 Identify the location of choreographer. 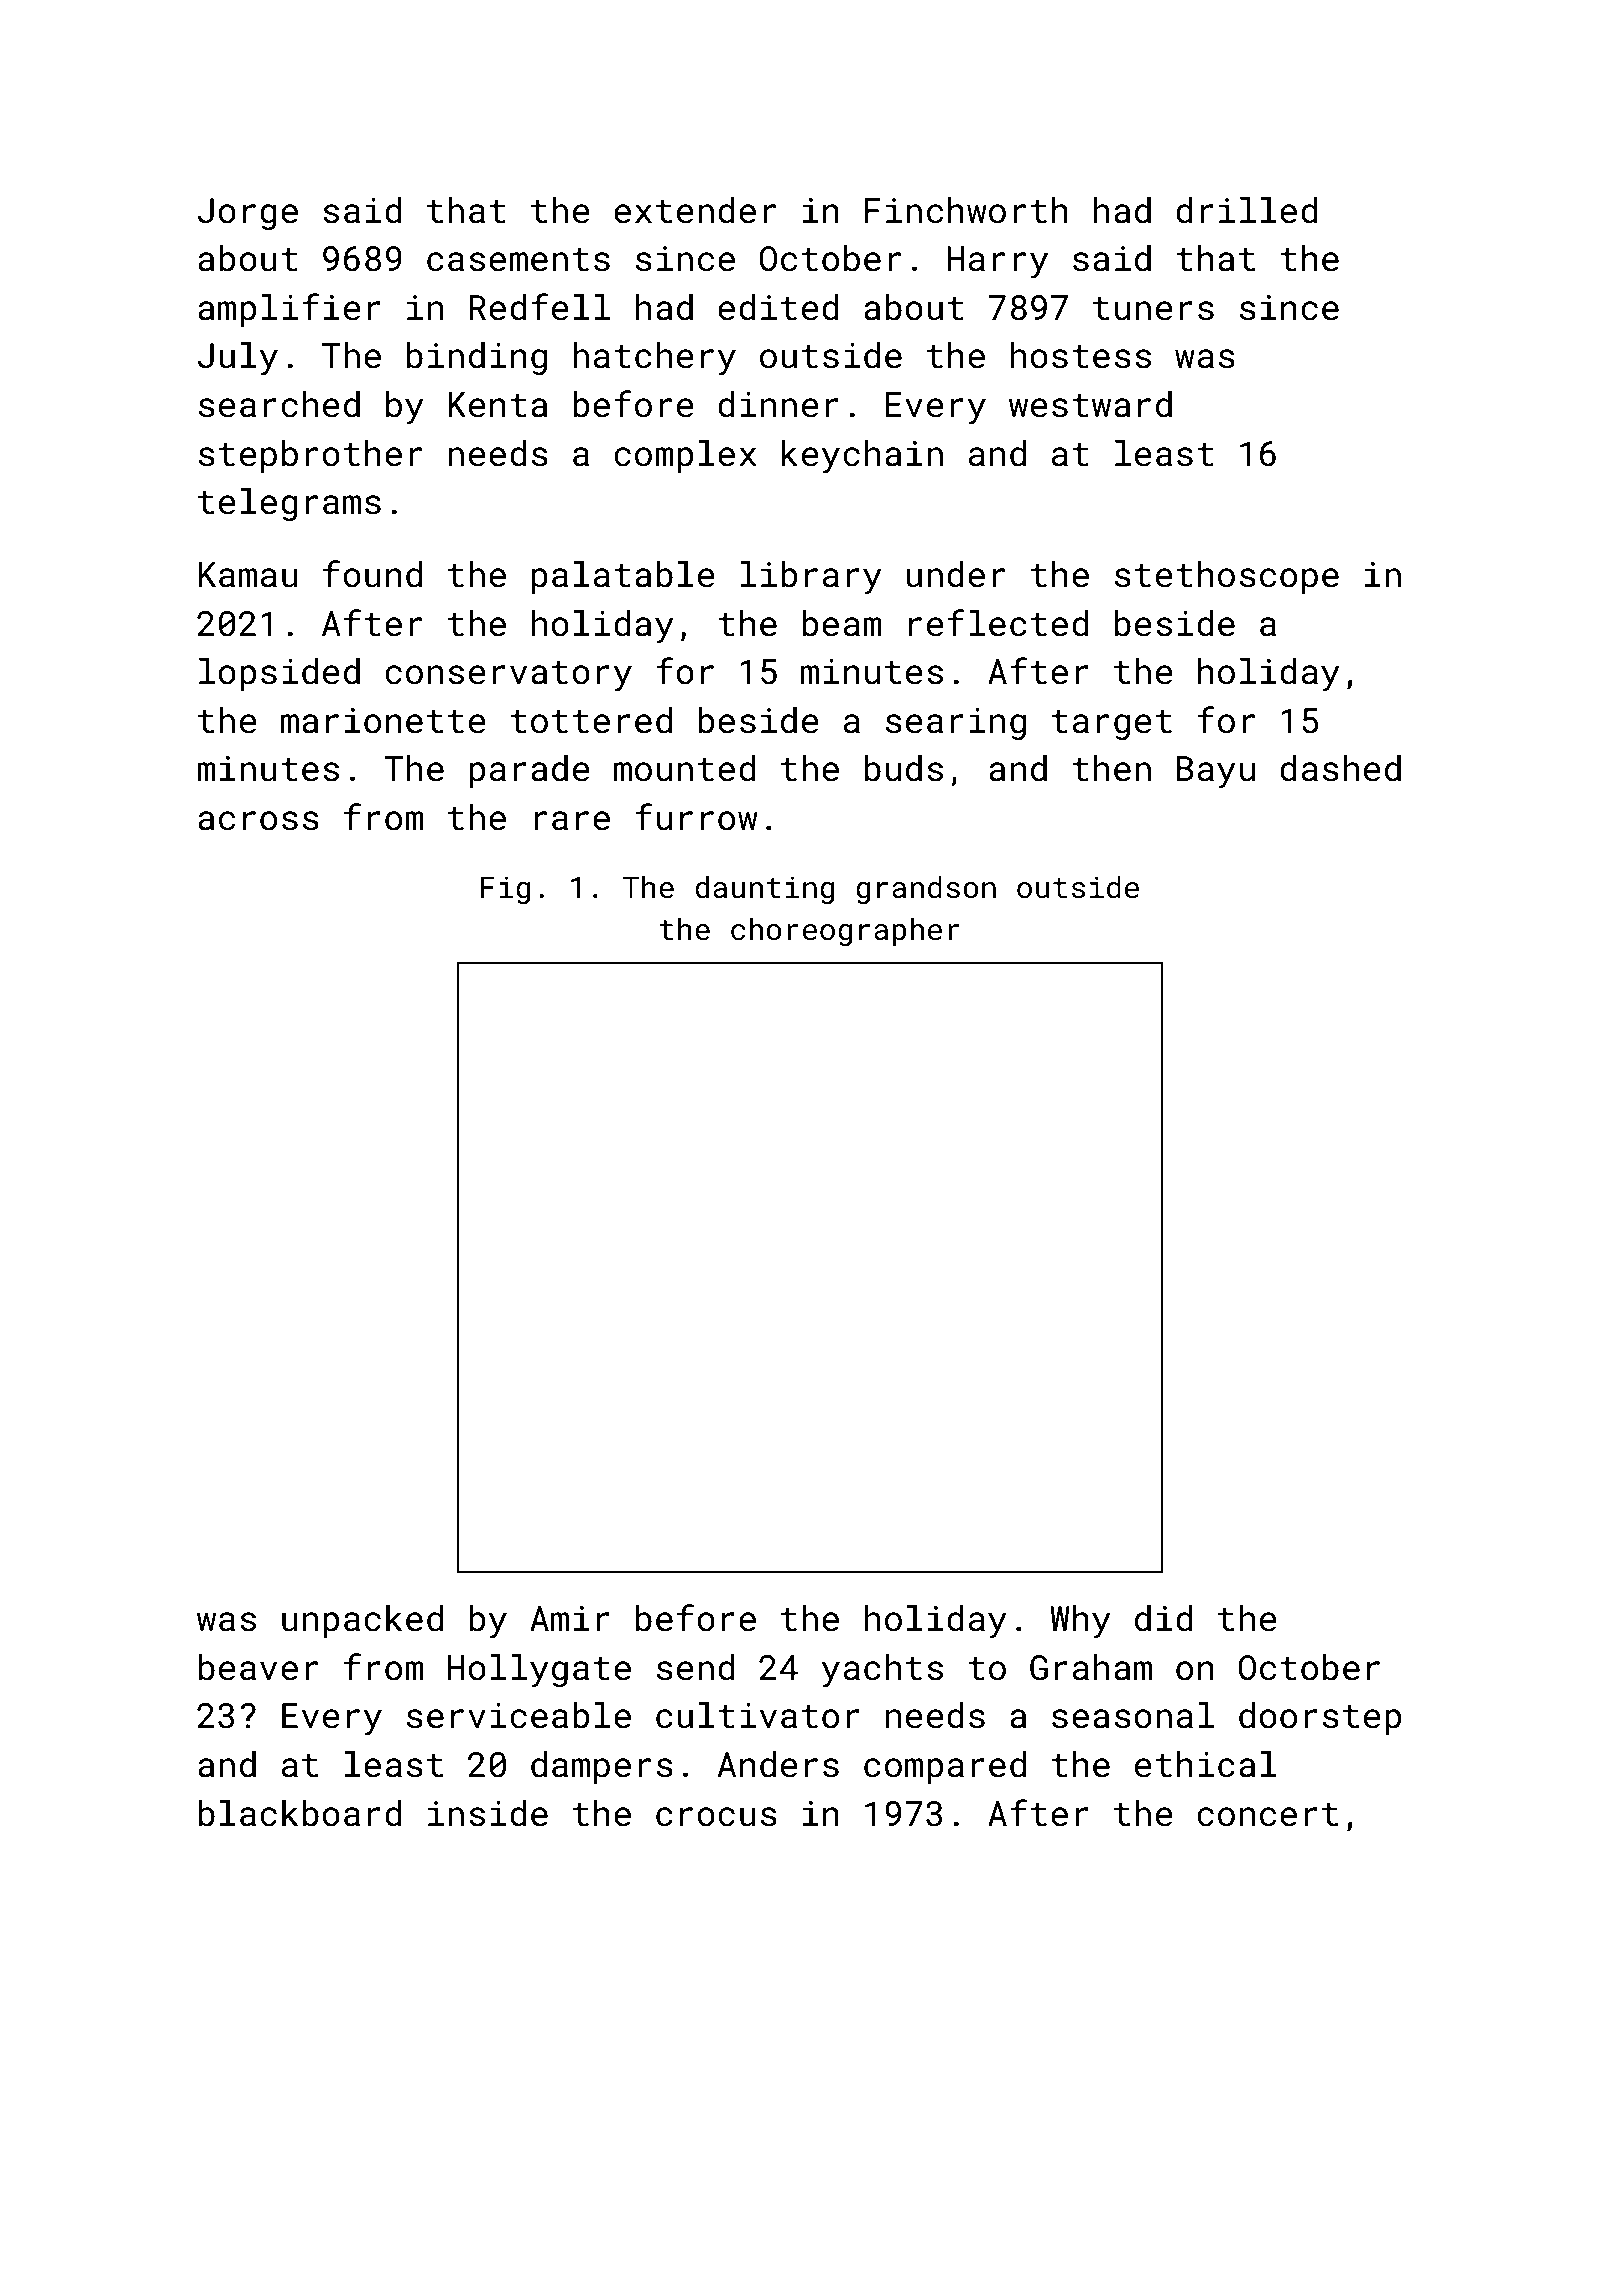
(845, 931).
